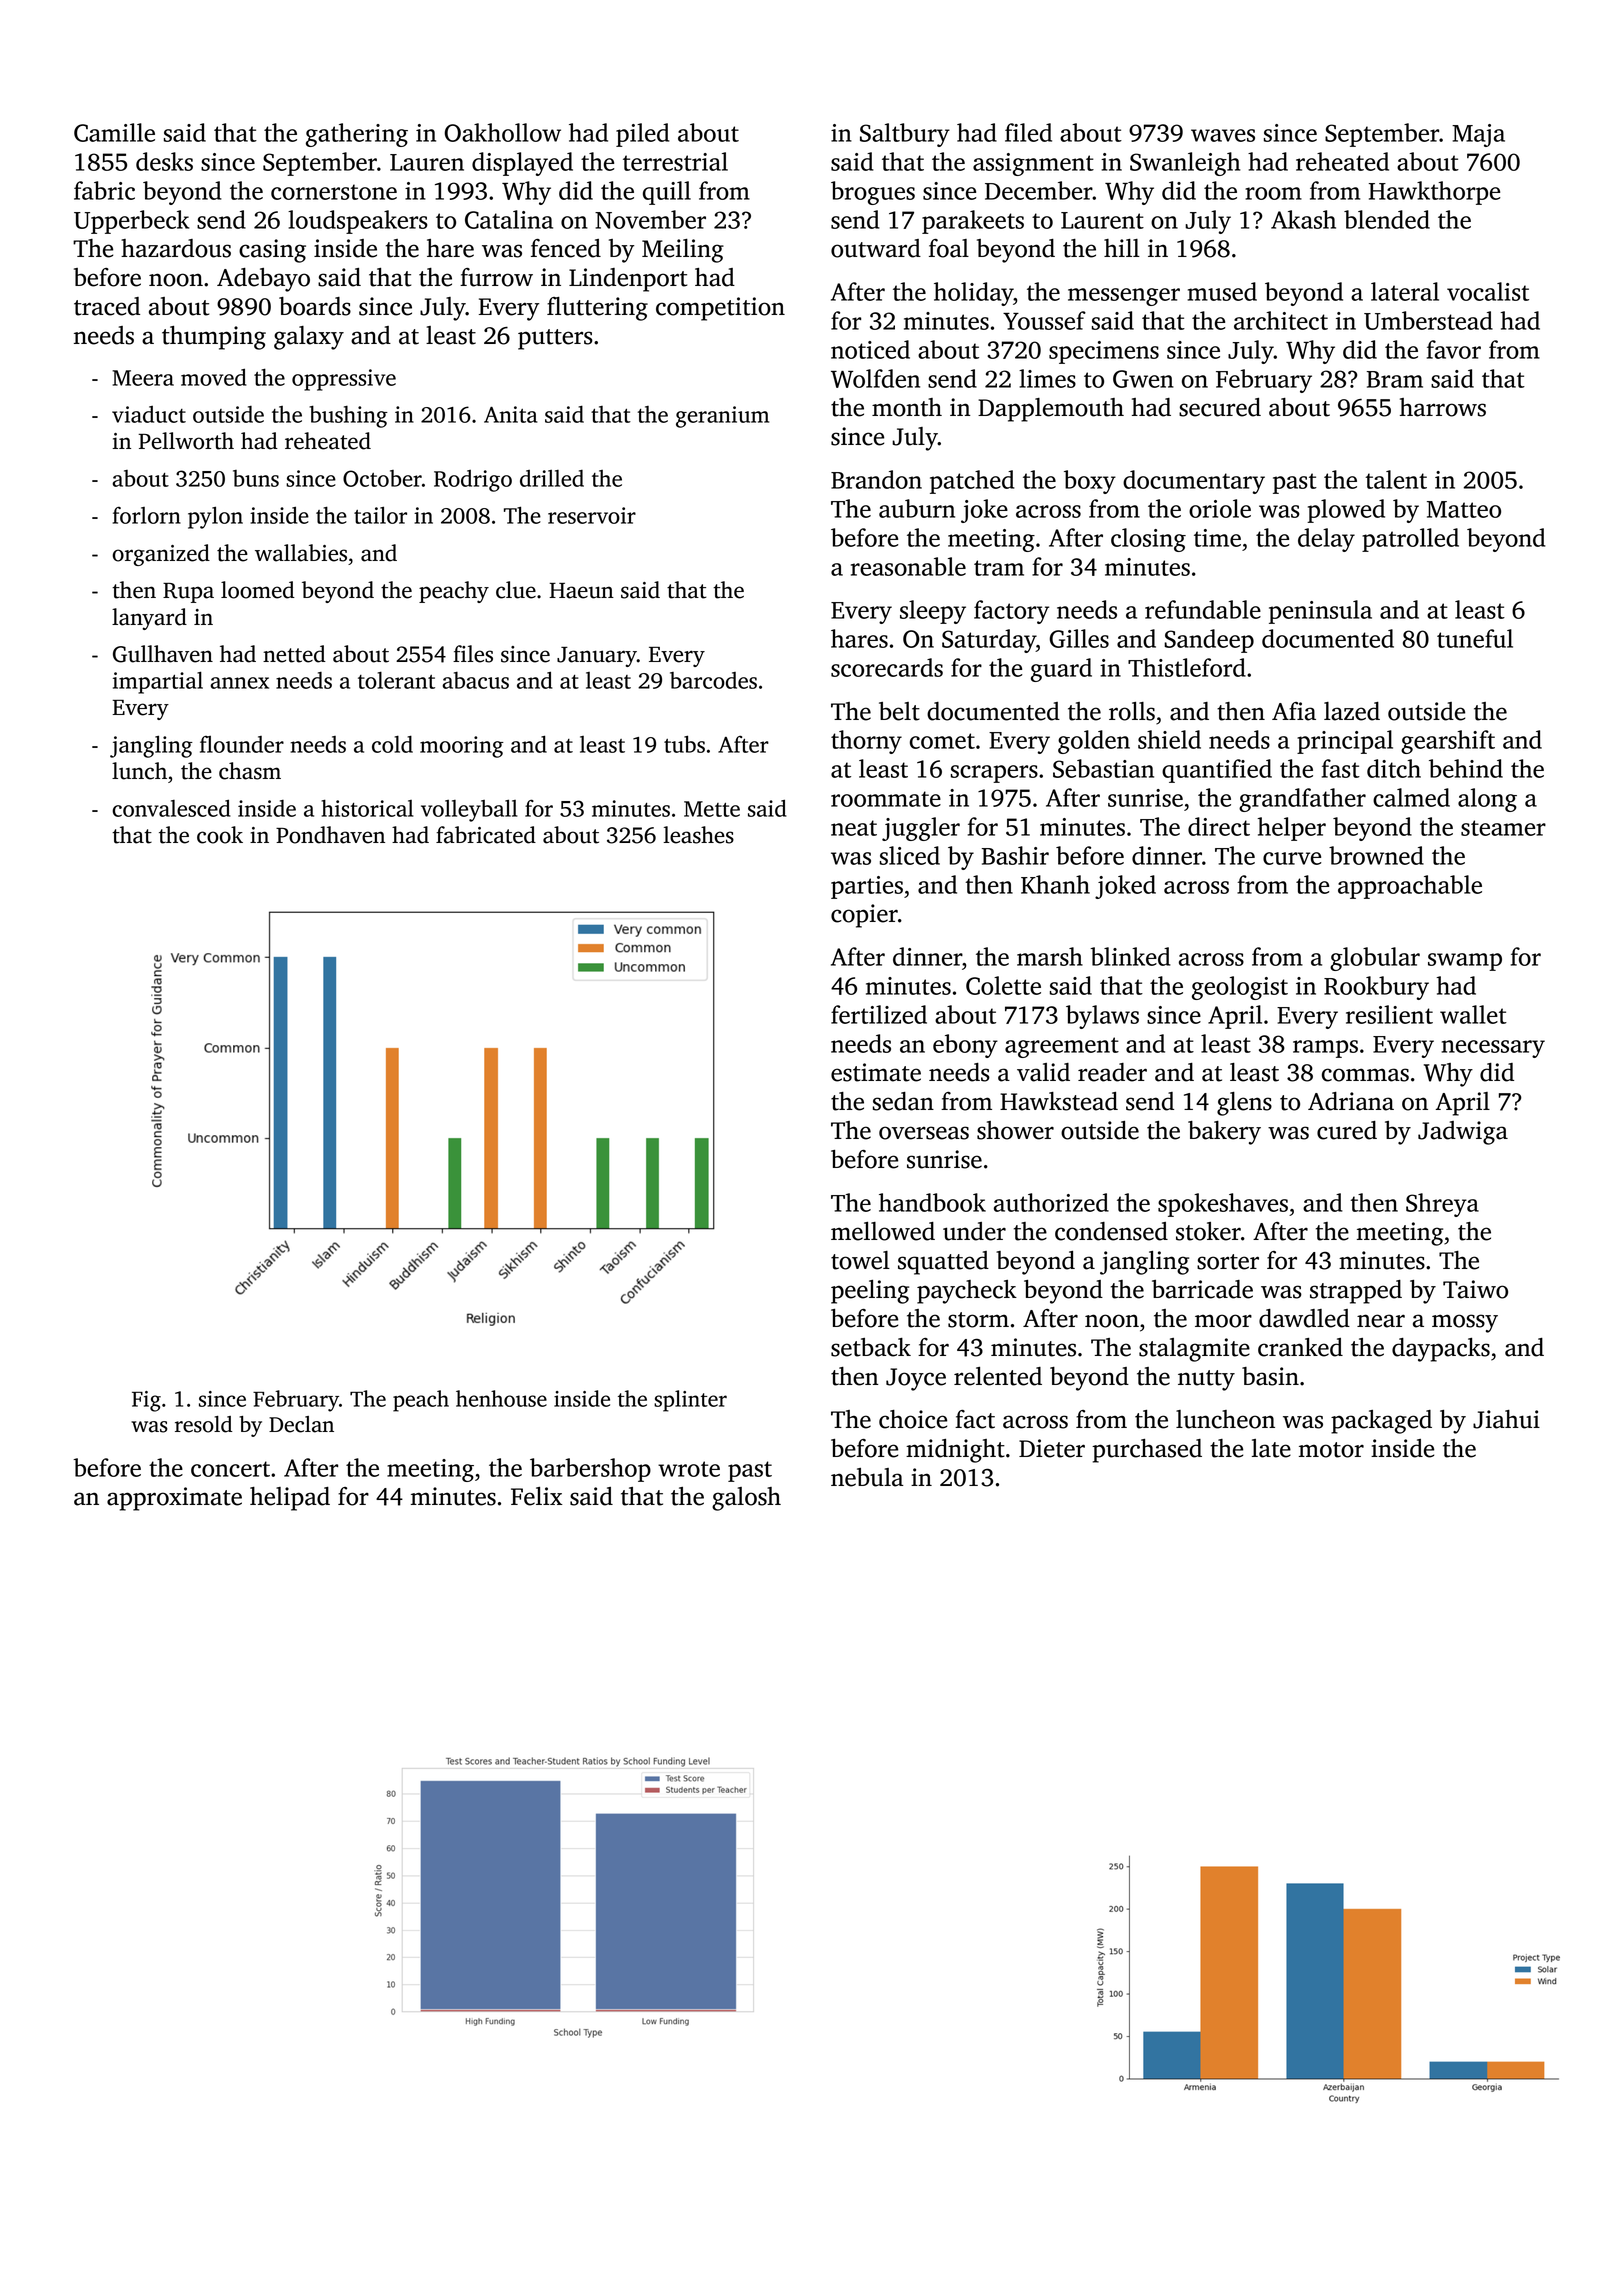  Describe the element at coordinates (357, 135) in the document. I see `gathering` at that location.
